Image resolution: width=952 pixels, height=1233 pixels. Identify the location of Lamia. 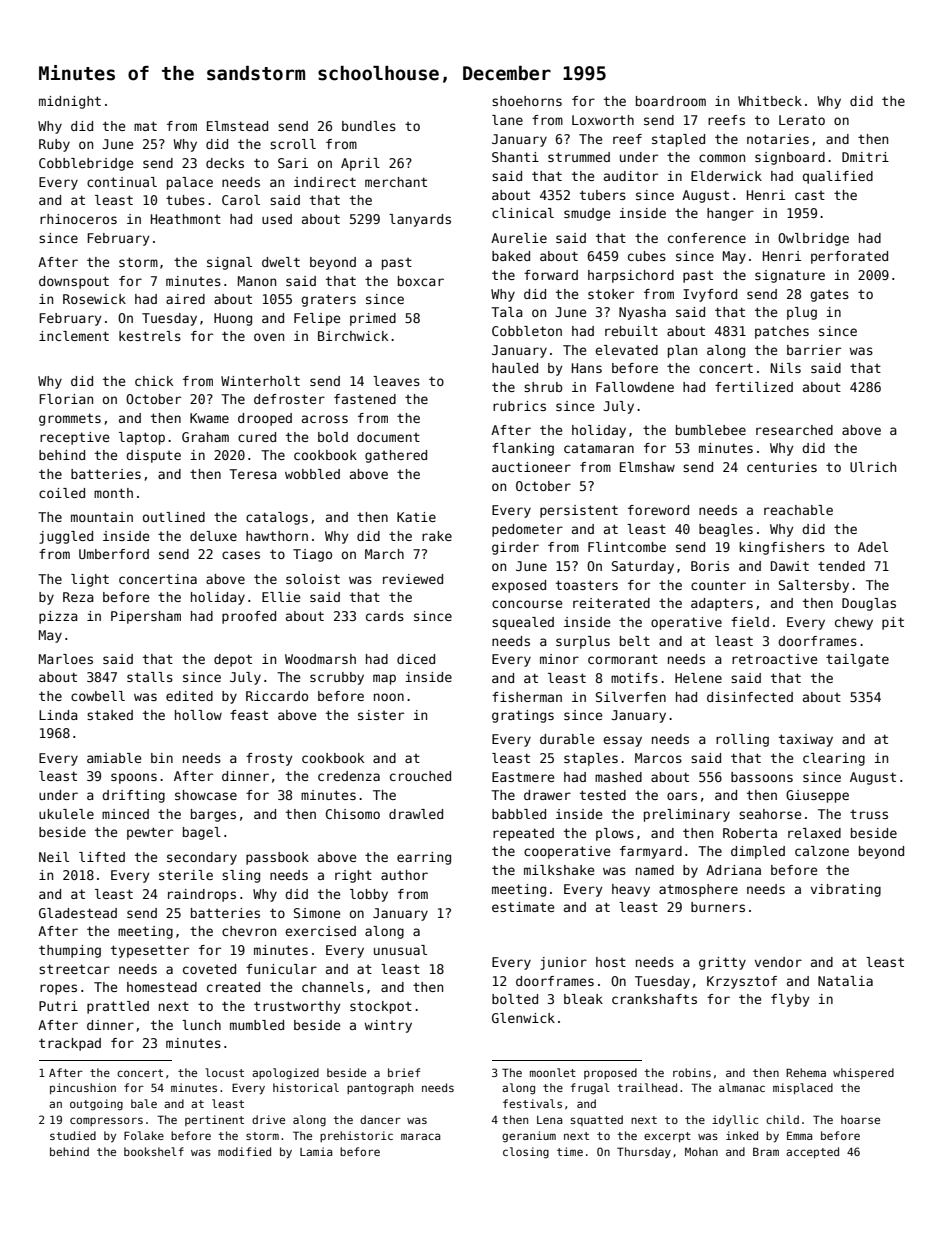
(316, 1151).
